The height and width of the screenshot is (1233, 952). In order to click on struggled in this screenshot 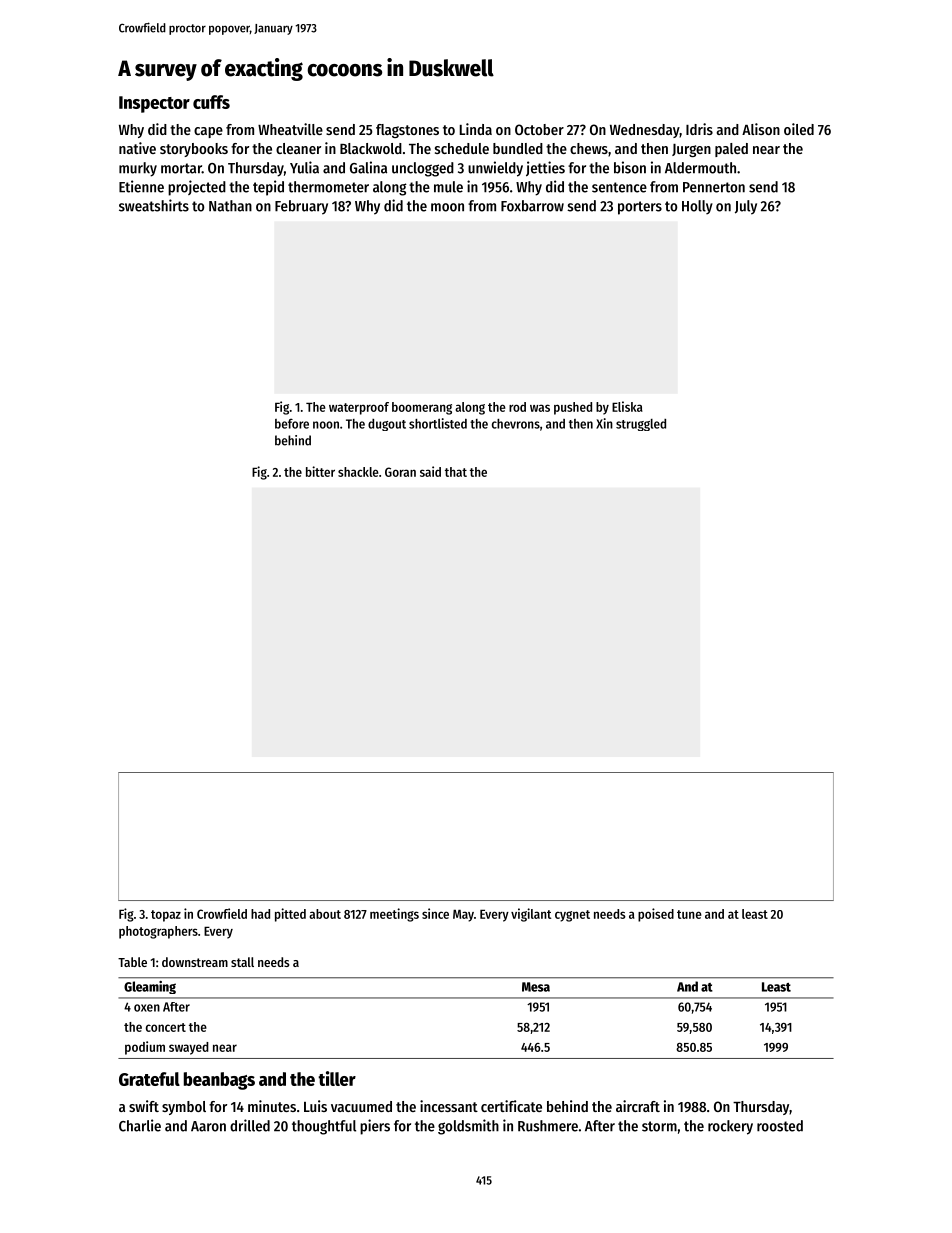, I will do `click(641, 425)`.
